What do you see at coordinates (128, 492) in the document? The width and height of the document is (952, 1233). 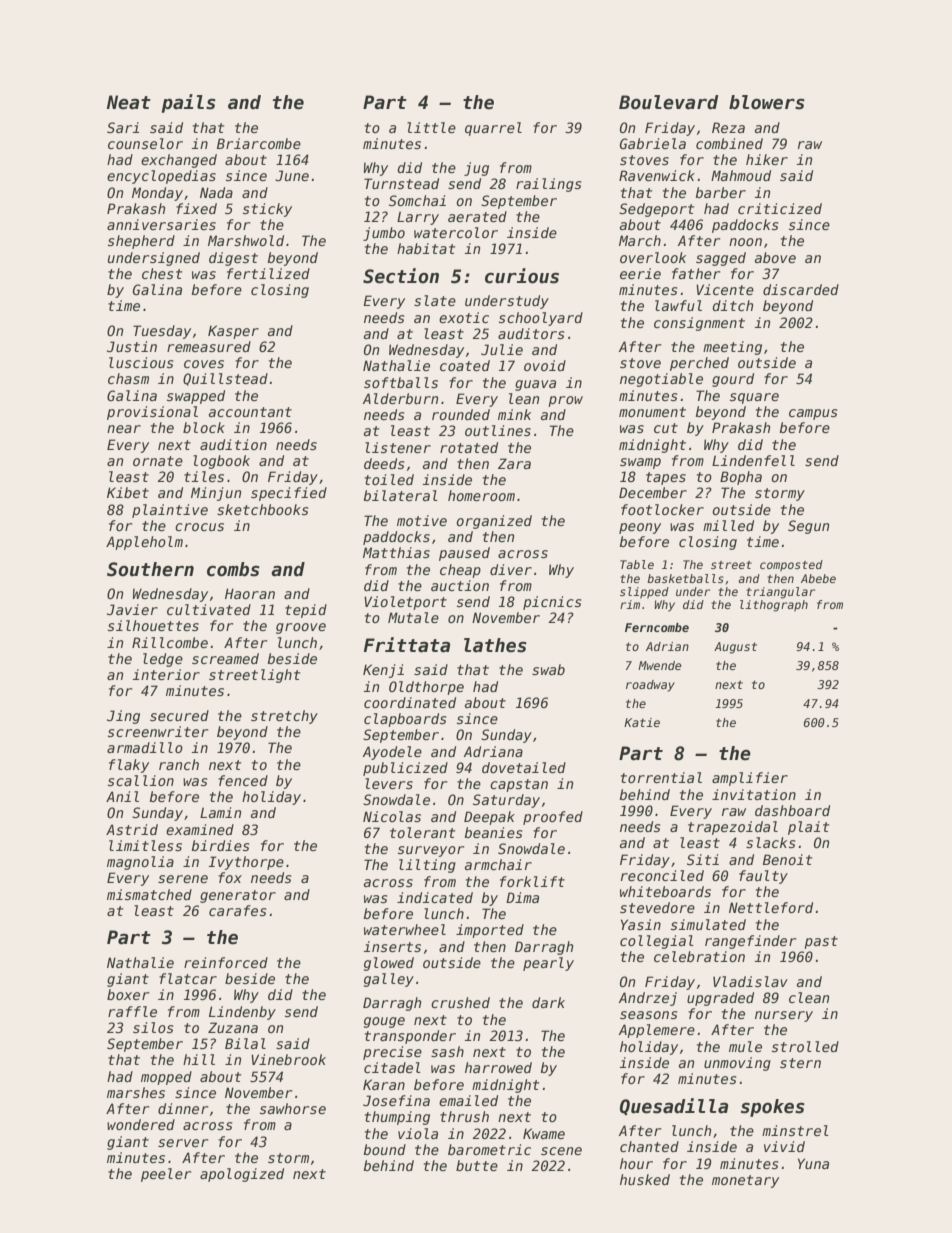 I see `Kibet` at bounding box center [128, 492].
